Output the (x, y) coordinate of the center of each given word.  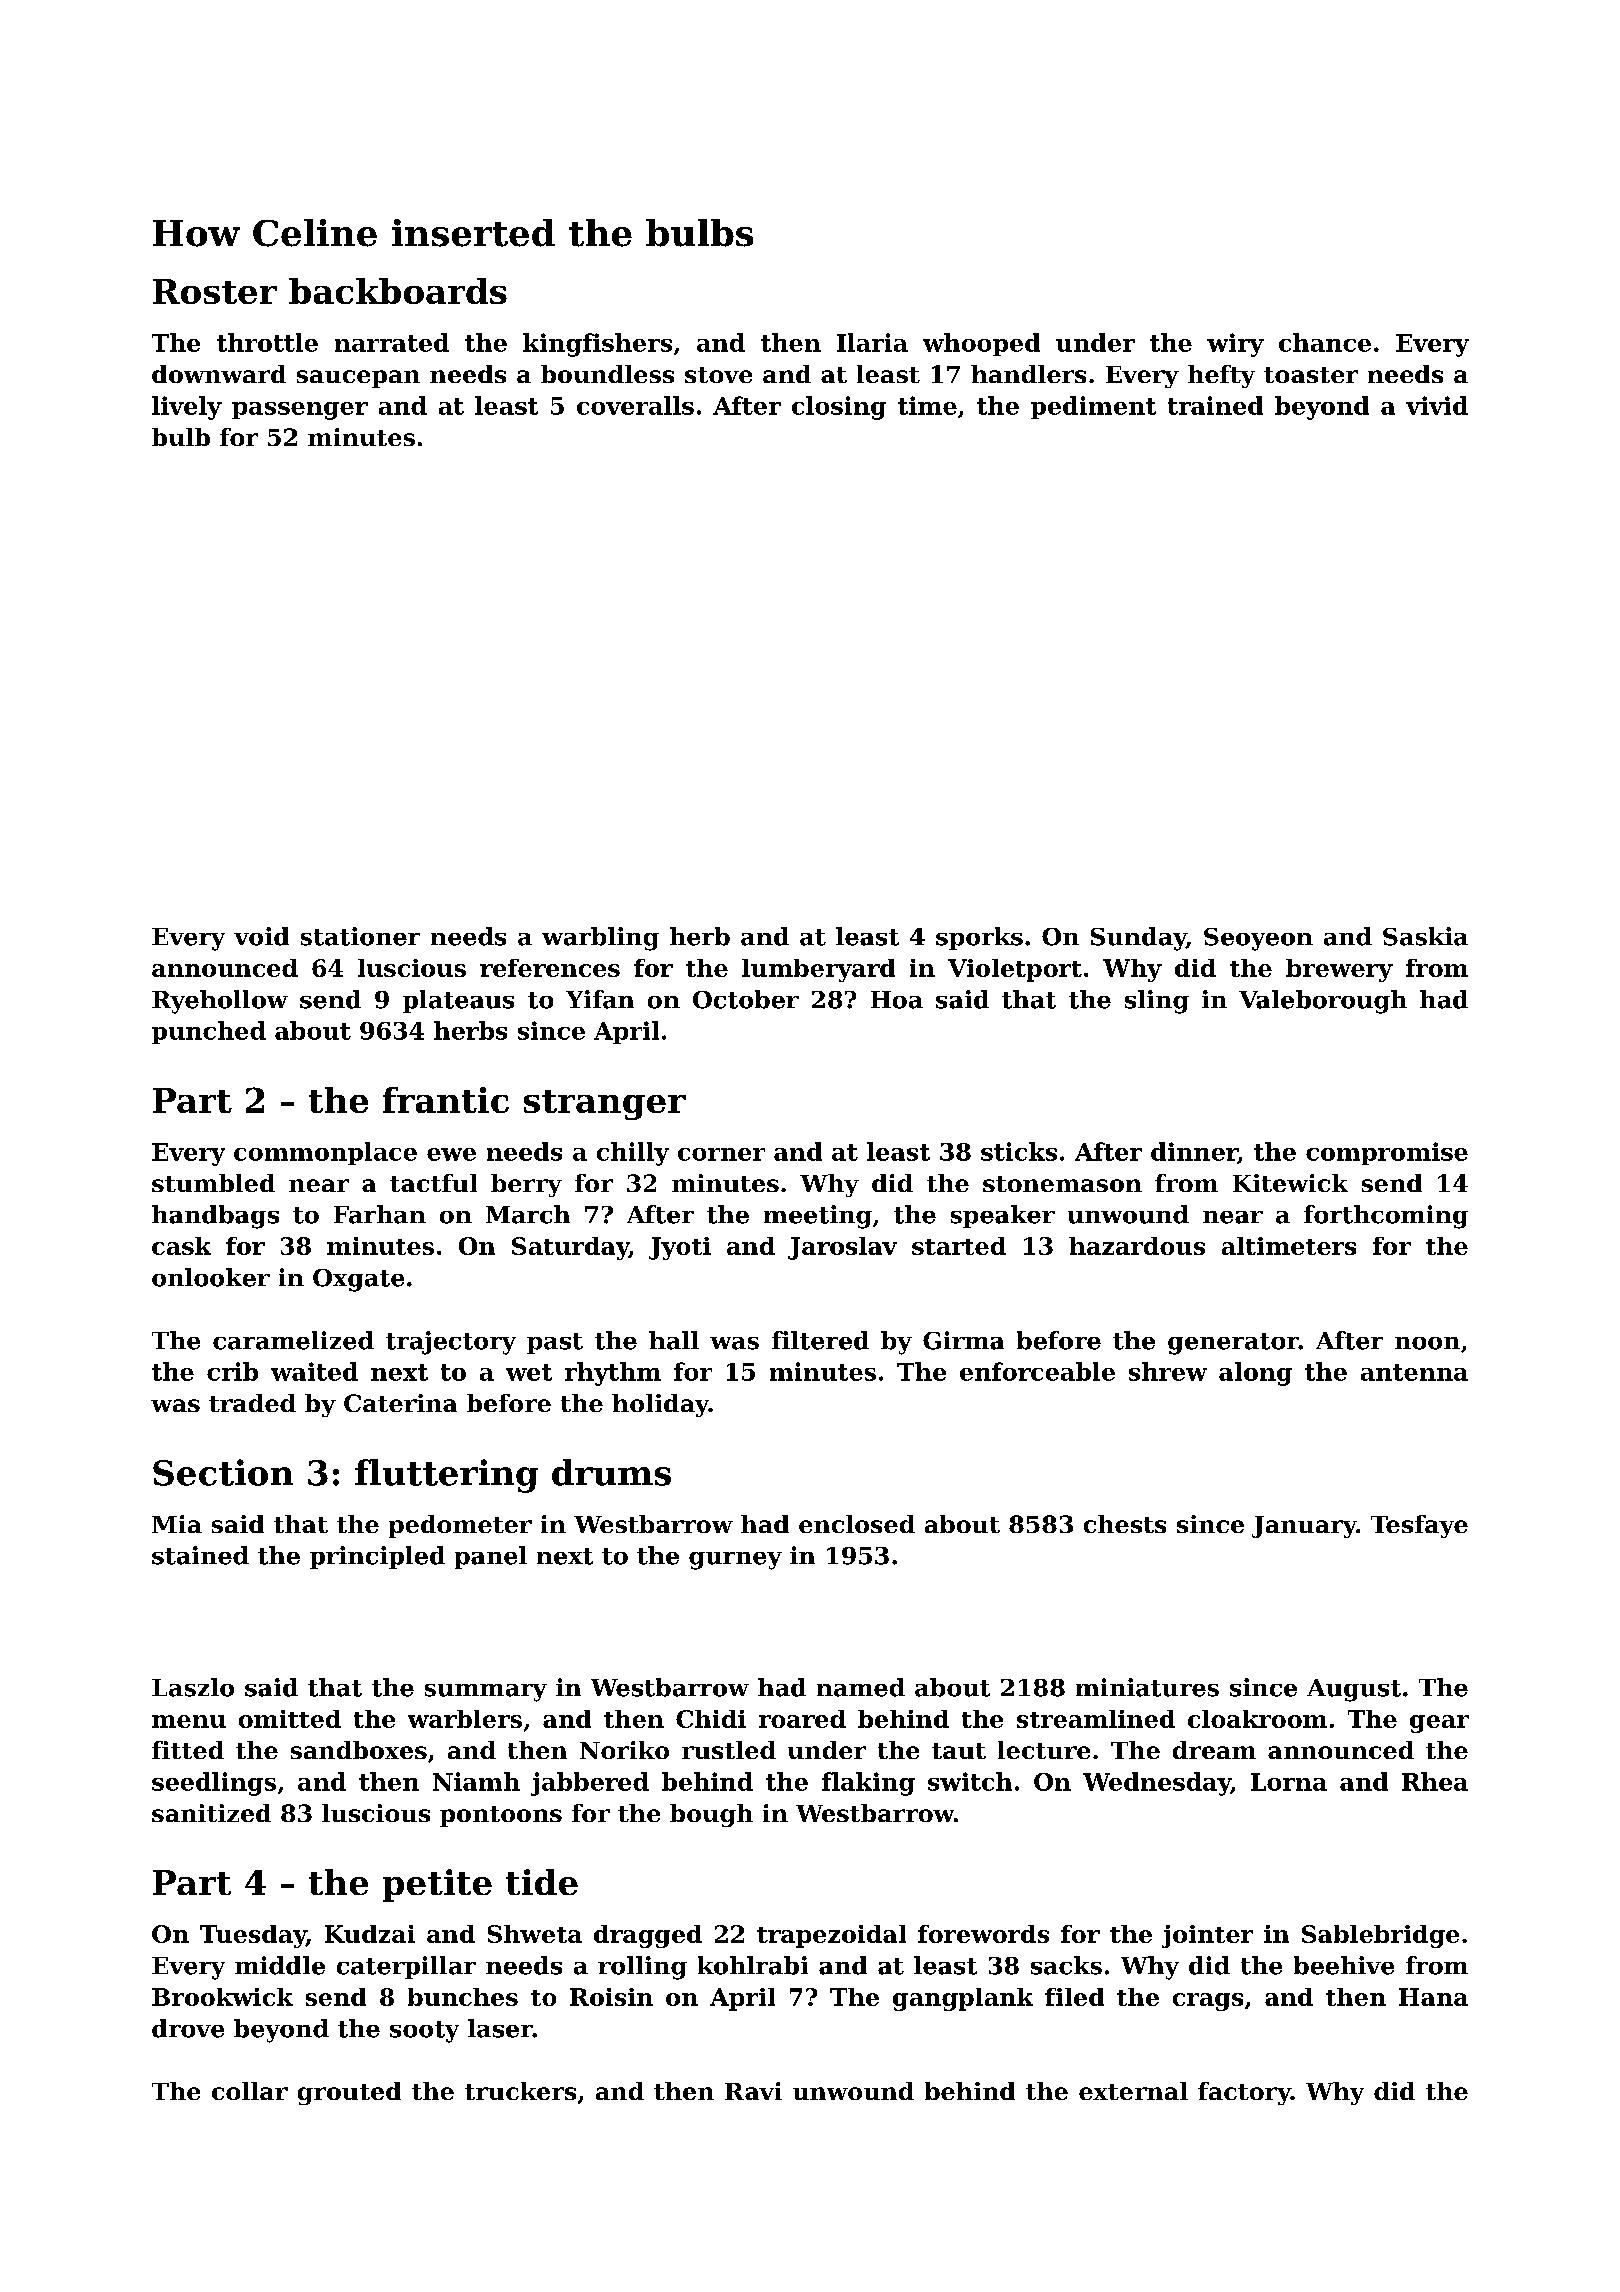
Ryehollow (220, 1002)
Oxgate (358, 1280)
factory (1244, 2093)
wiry (1235, 345)
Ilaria (872, 342)
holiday (660, 1405)
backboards (398, 291)
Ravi (753, 2091)
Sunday (1138, 939)
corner (721, 1154)
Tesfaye (1419, 1526)
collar (250, 2091)
